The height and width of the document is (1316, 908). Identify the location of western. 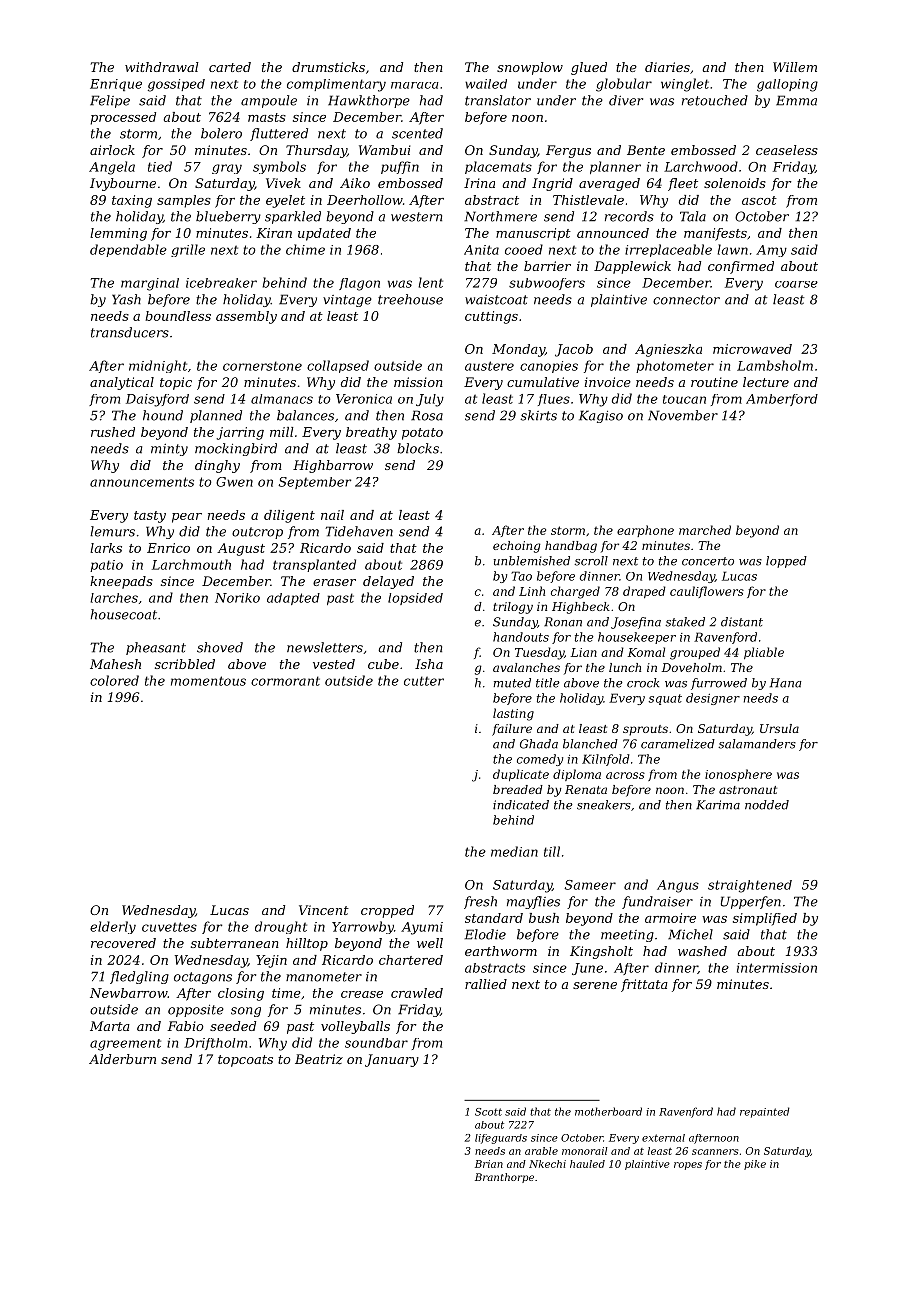
(416, 217).
